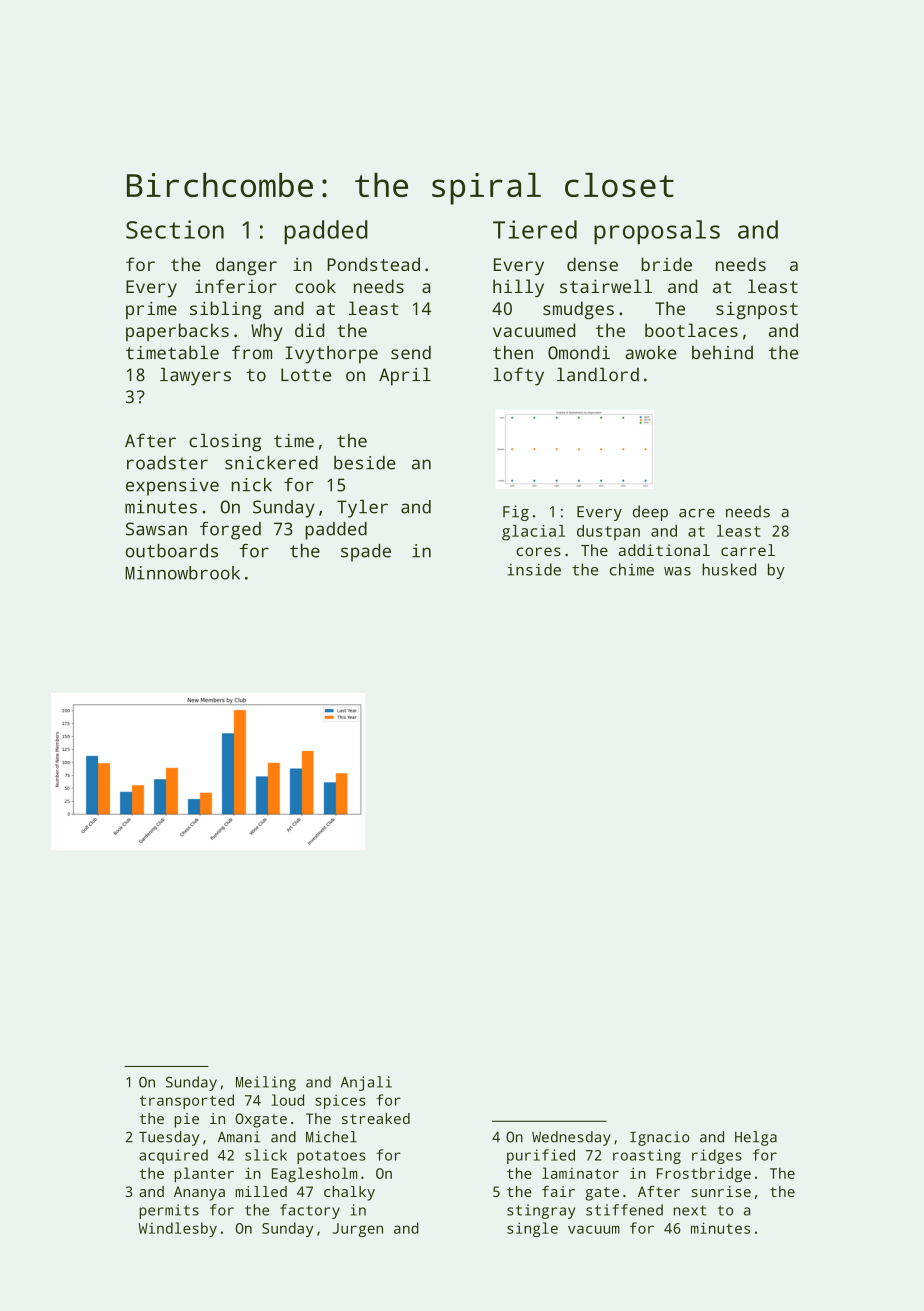 This document has height=1311, width=924. What do you see at coordinates (266, 1083) in the document?
I see `Meiling` at bounding box center [266, 1083].
